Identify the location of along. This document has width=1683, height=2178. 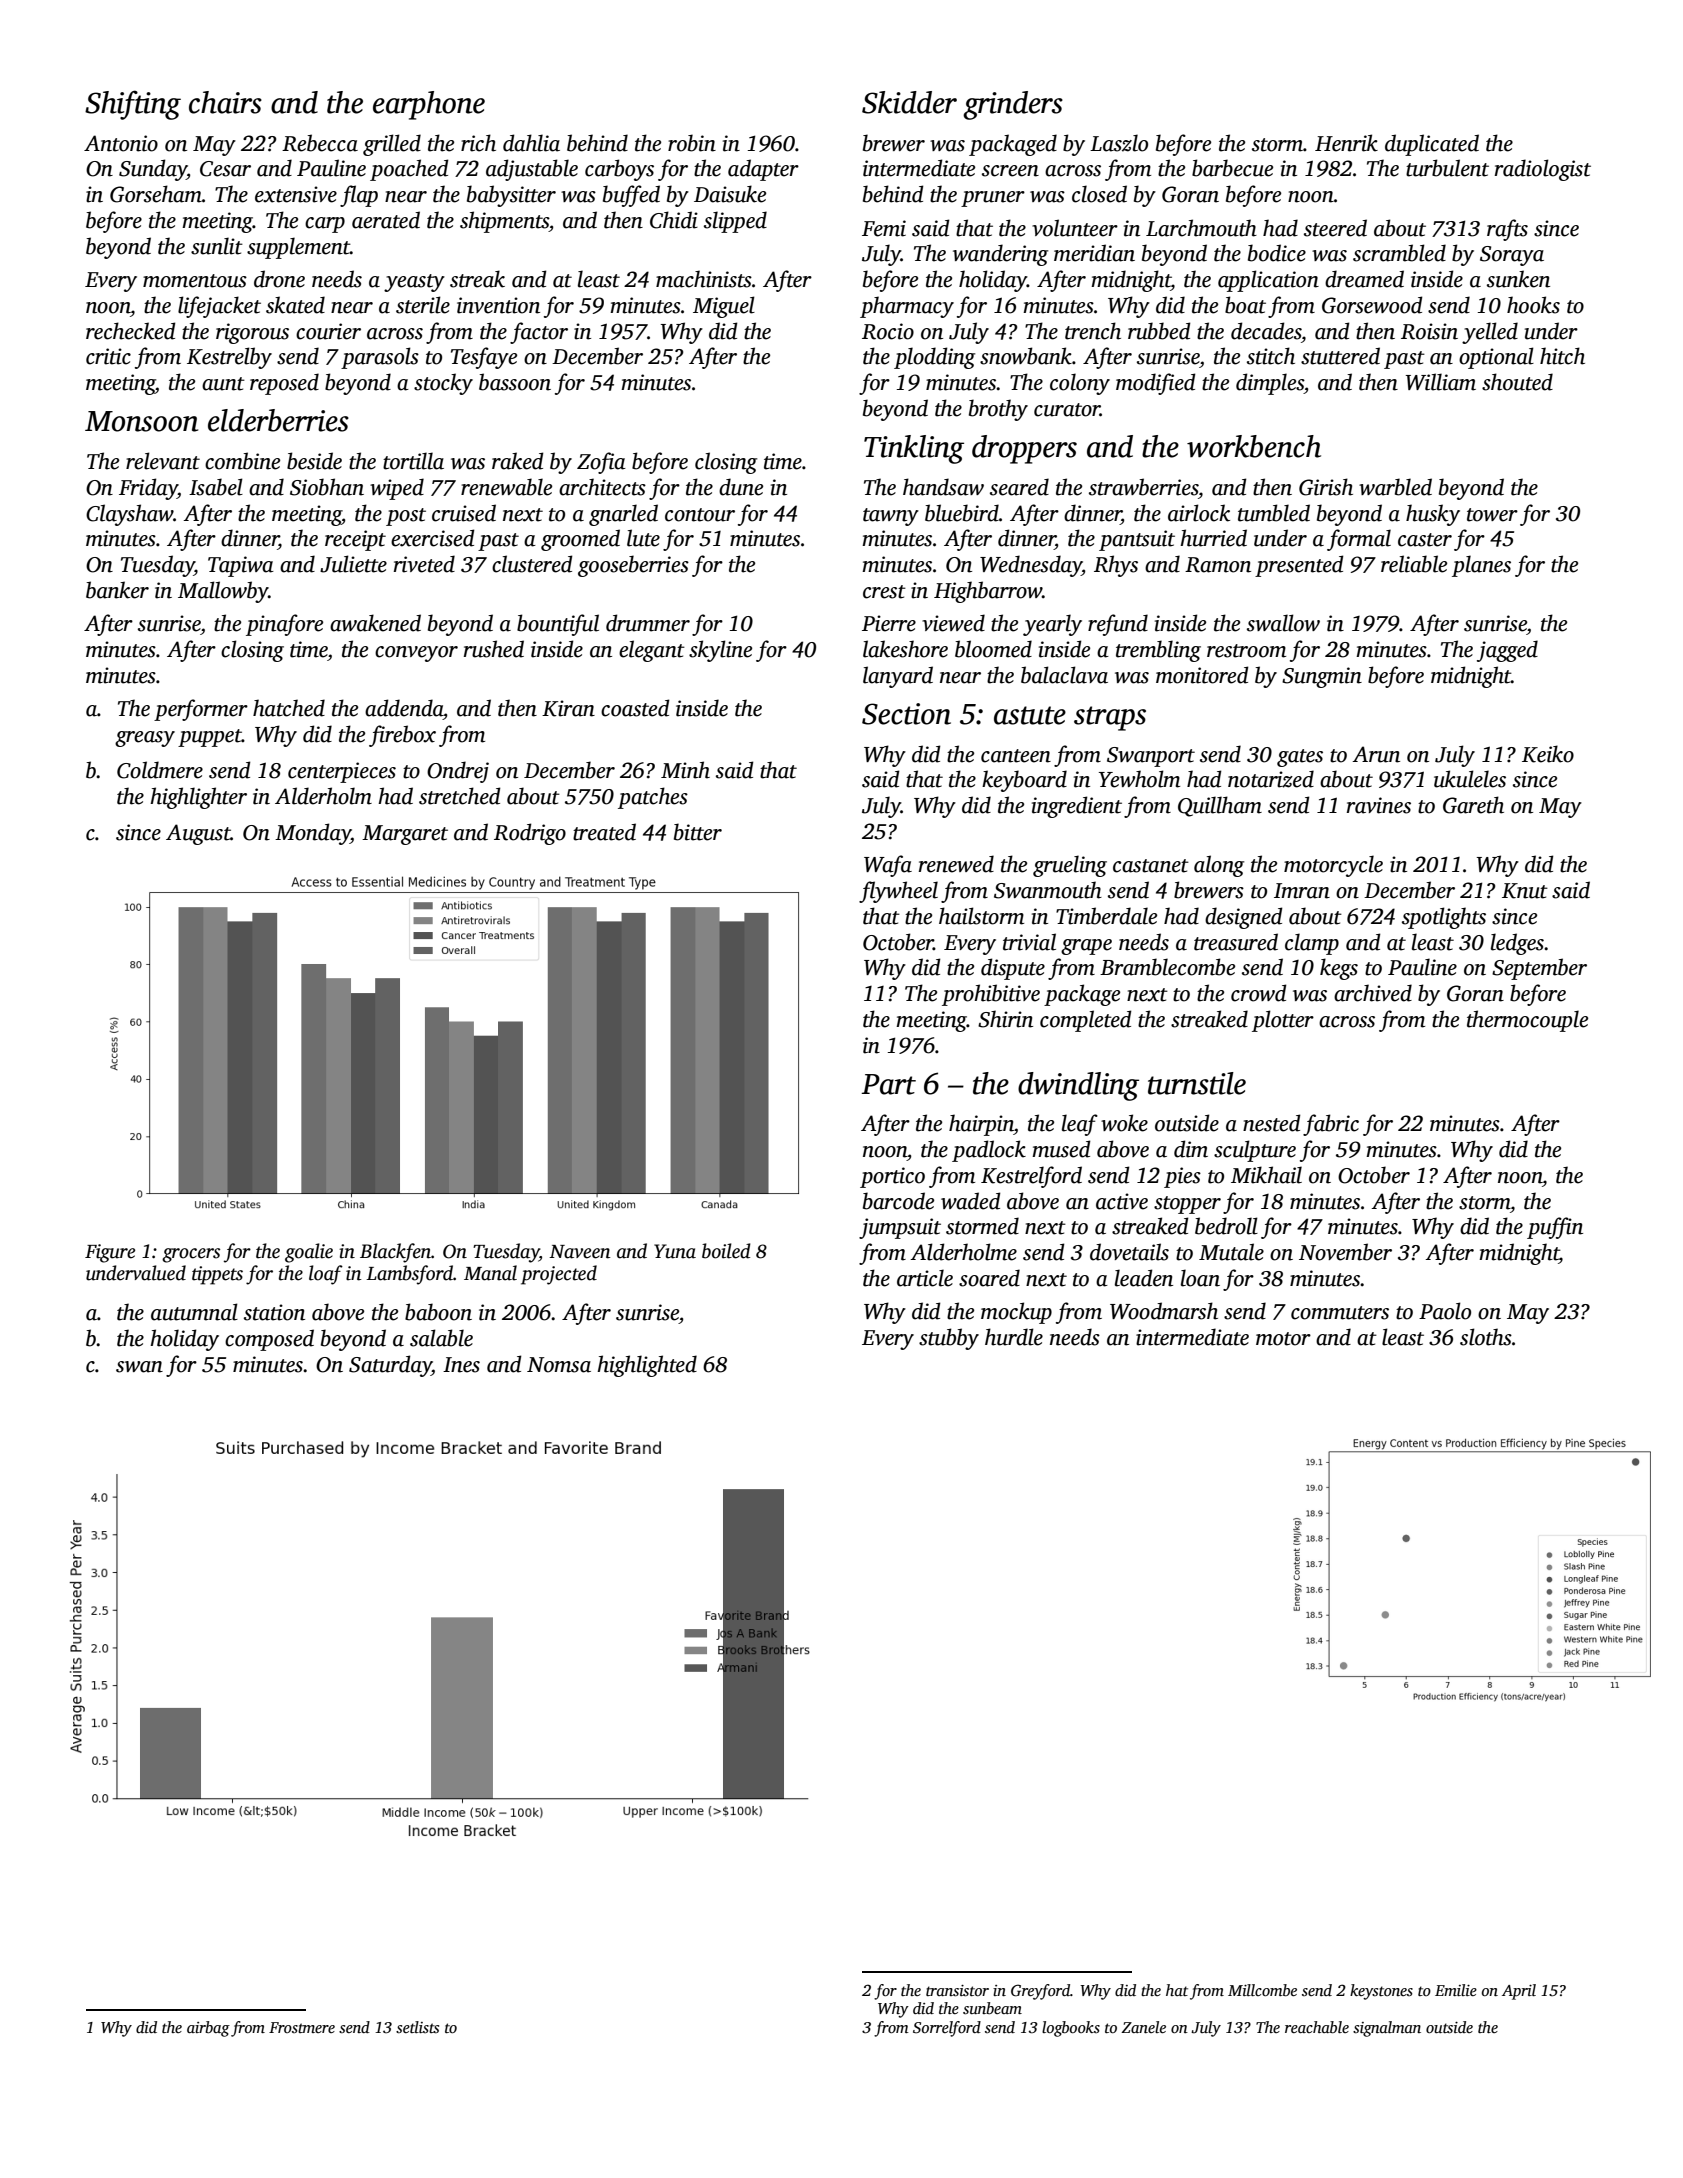
(1219, 866).
